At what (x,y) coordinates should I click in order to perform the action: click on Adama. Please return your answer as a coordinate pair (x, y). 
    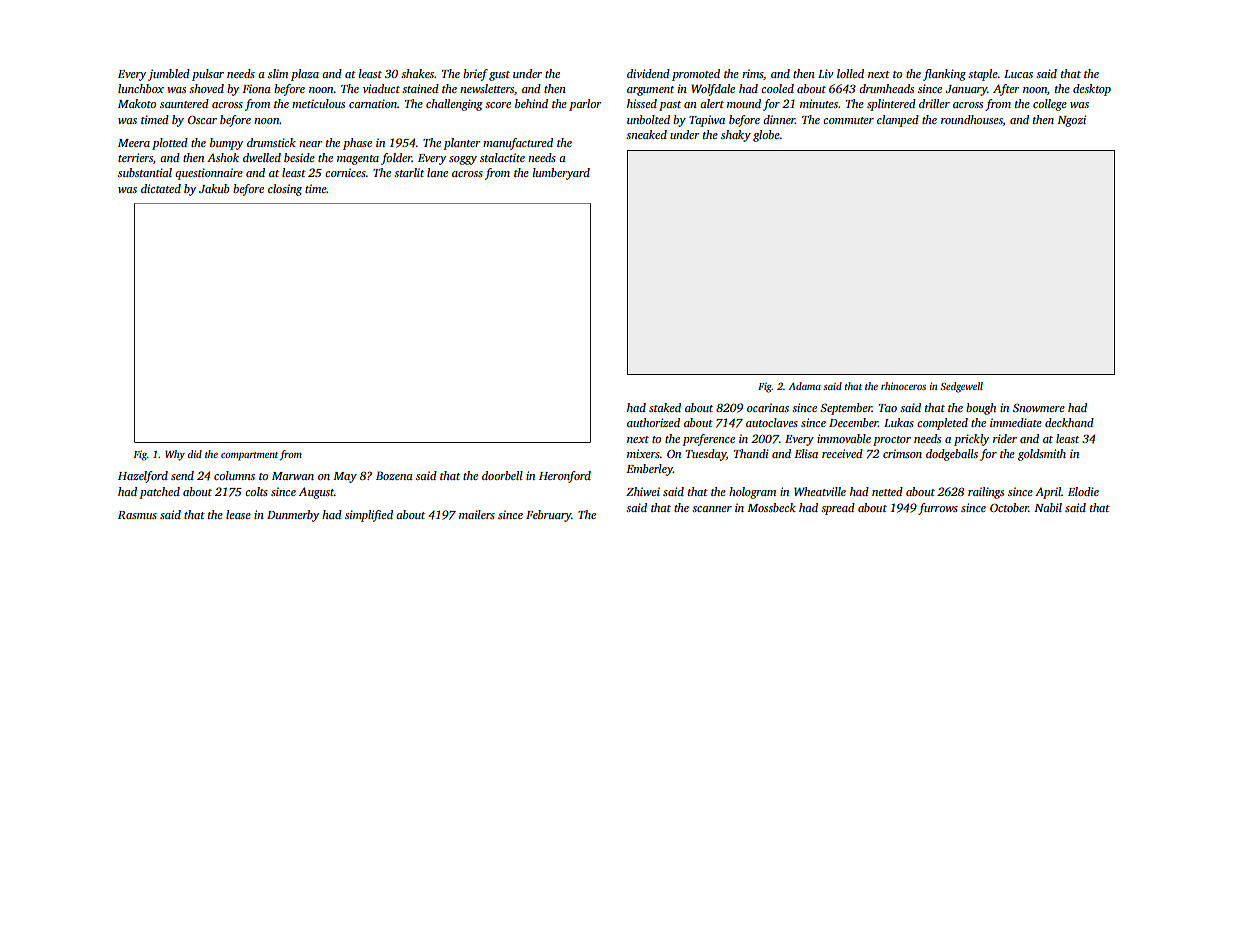
    Looking at the image, I should click on (804, 386).
